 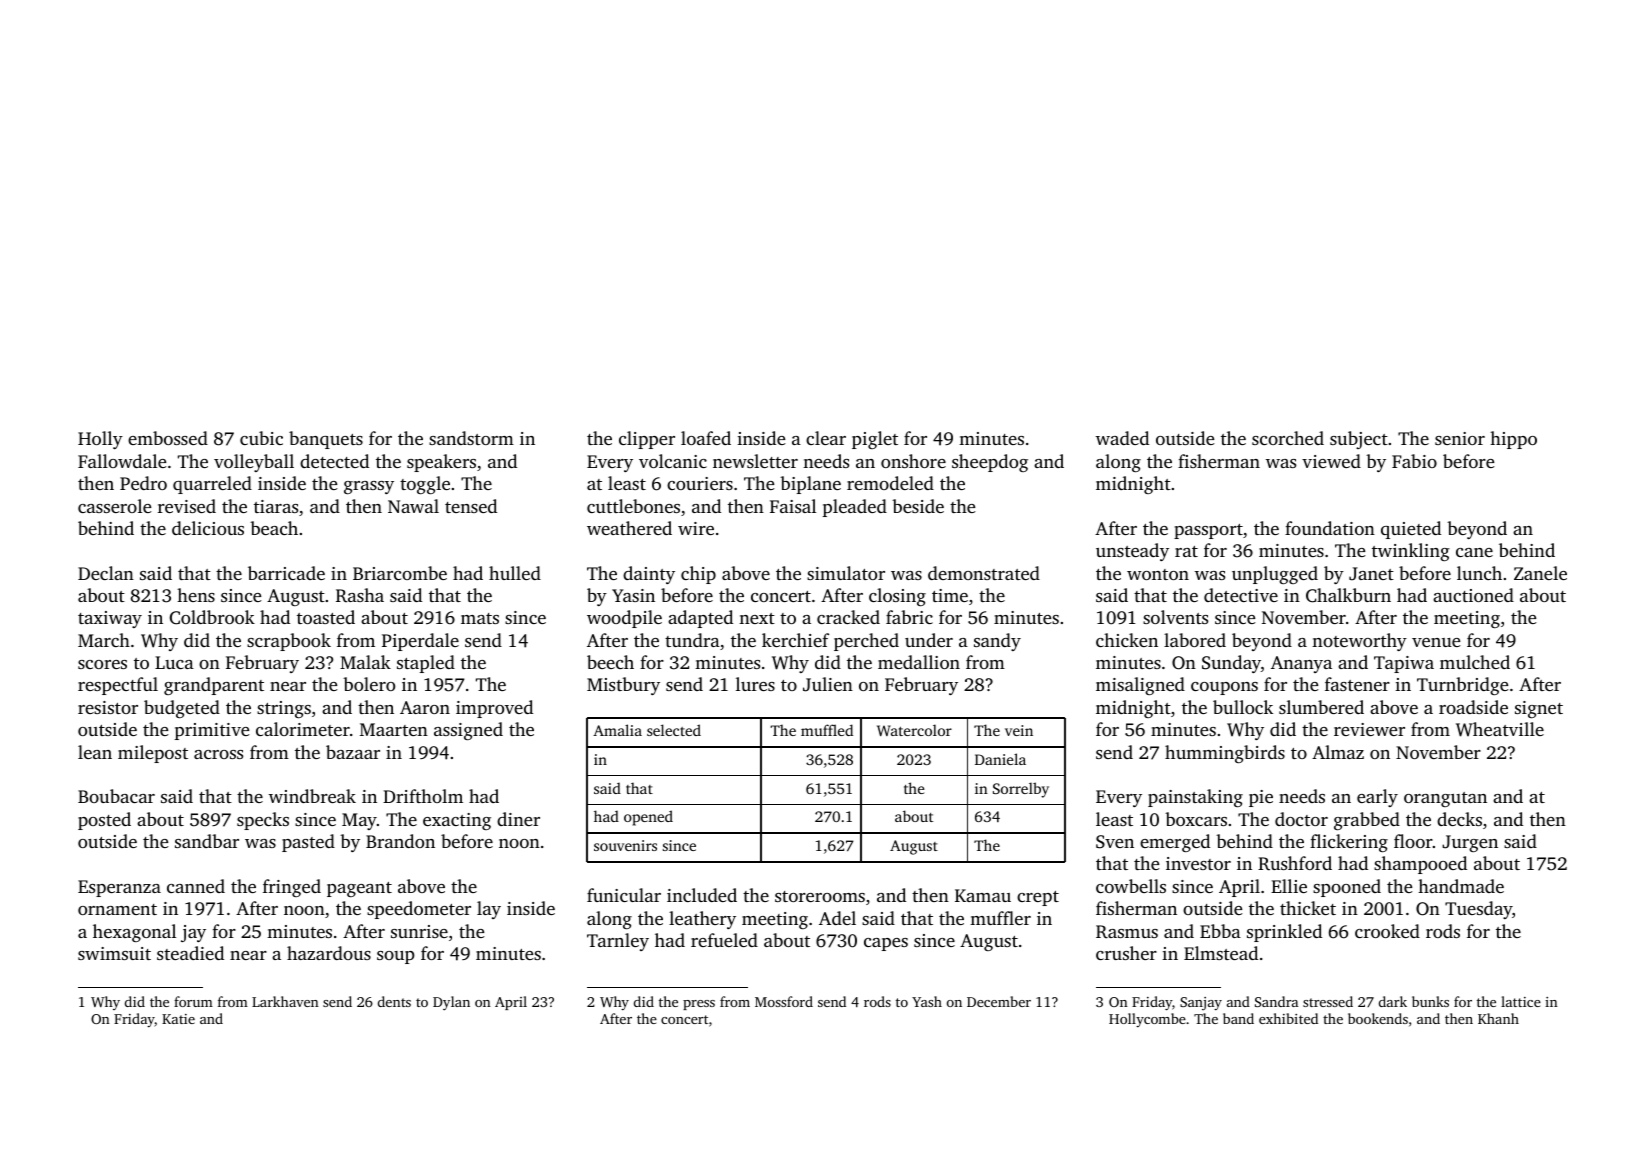 I want to click on clear, so click(x=826, y=438).
